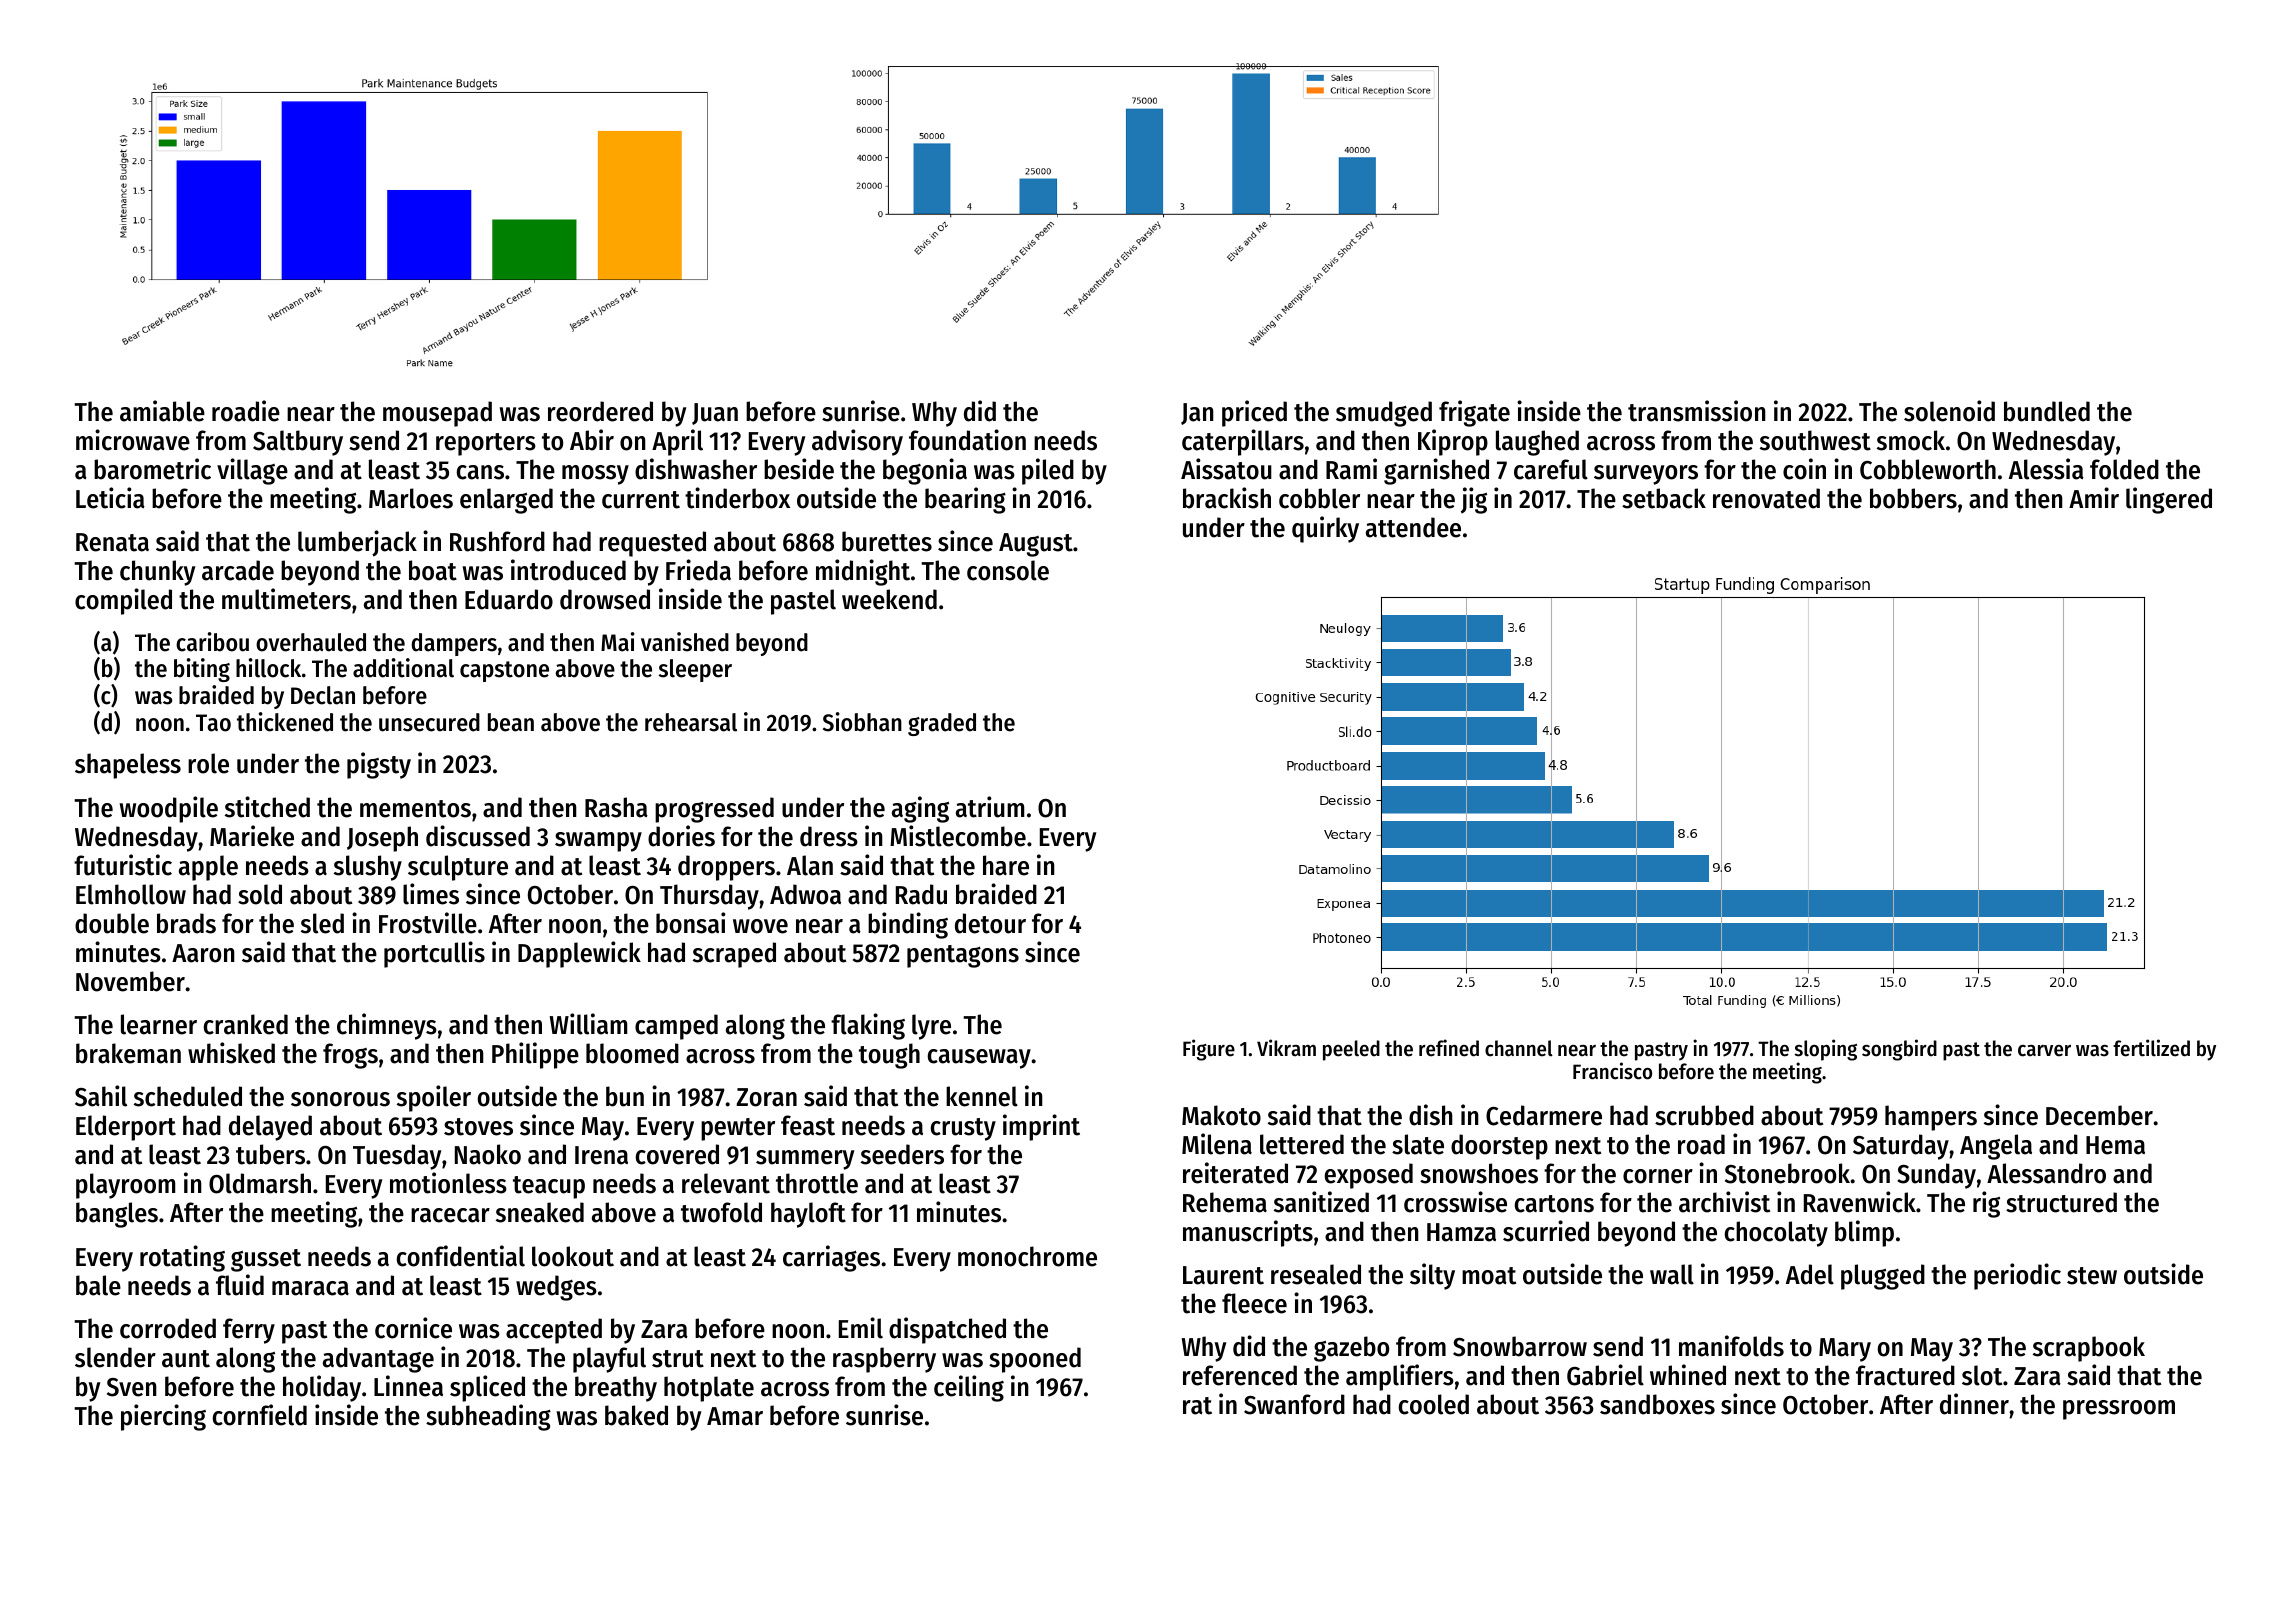 The height and width of the screenshot is (1620, 2292). Describe the element at coordinates (1913, 498) in the screenshot. I see `bobbers` at that location.
